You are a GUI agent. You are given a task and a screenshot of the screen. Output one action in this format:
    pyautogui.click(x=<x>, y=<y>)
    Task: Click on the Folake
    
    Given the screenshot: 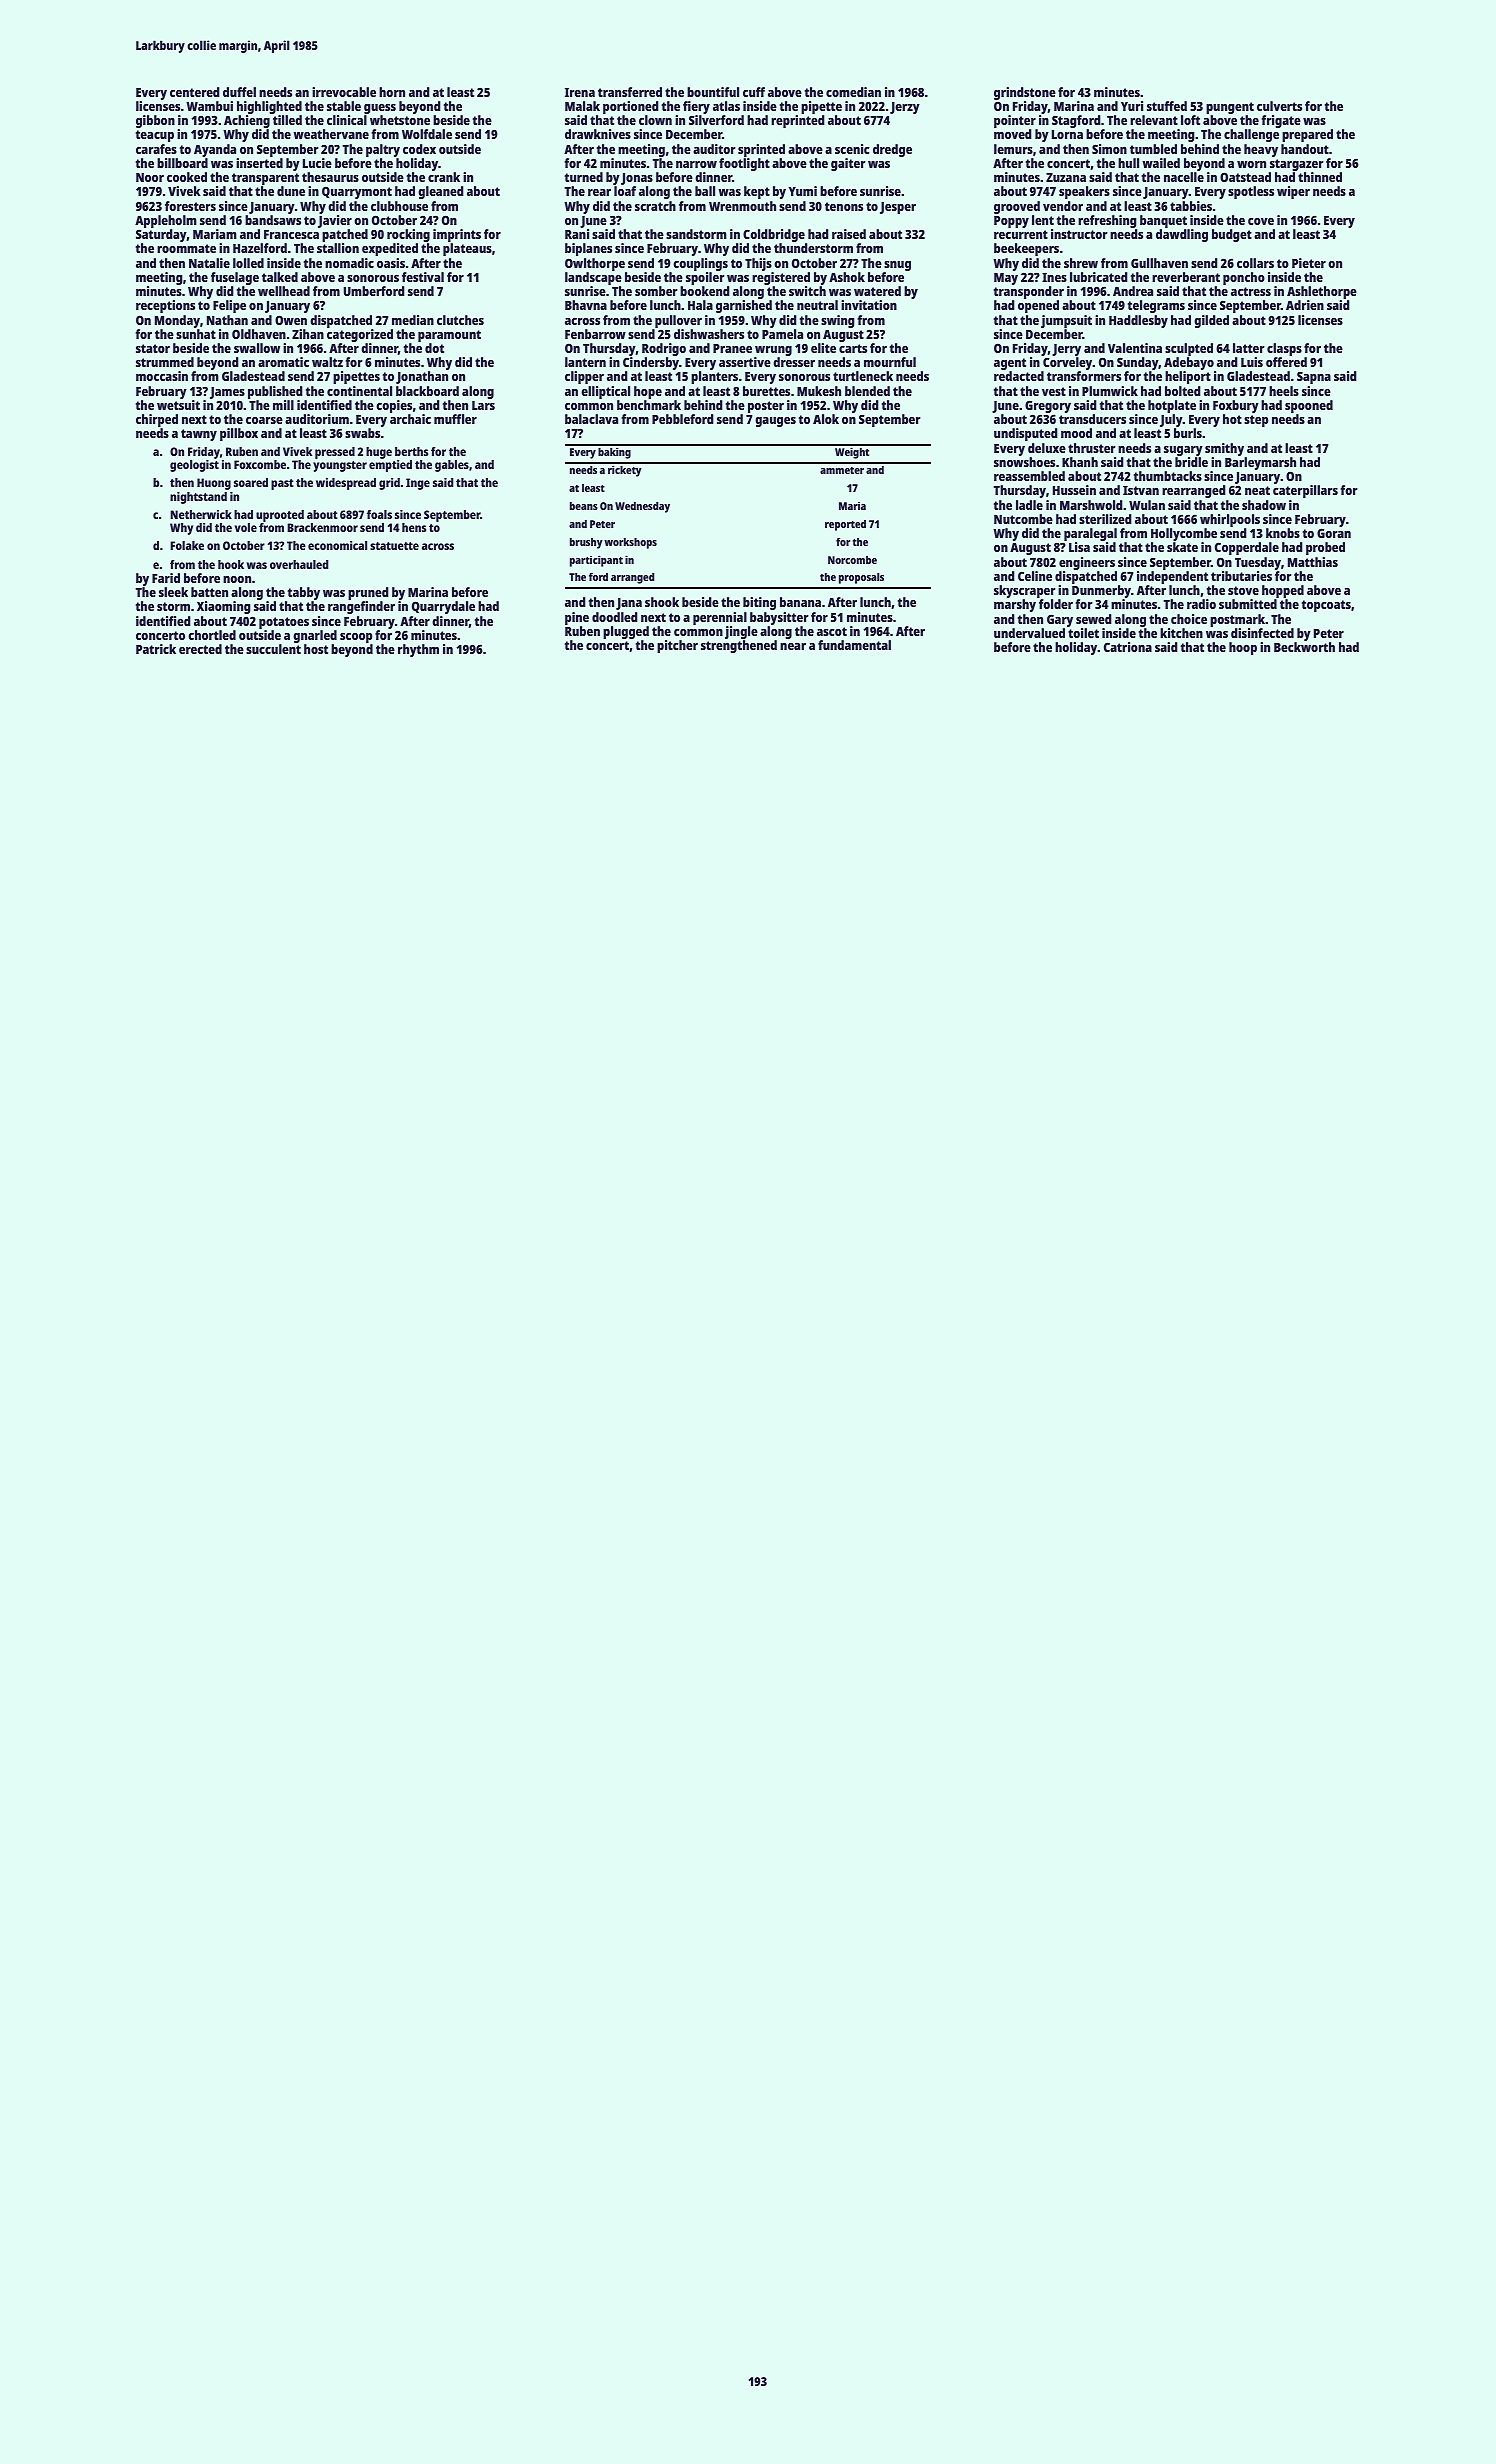 What is the action you would take?
    pyautogui.click(x=187, y=545)
